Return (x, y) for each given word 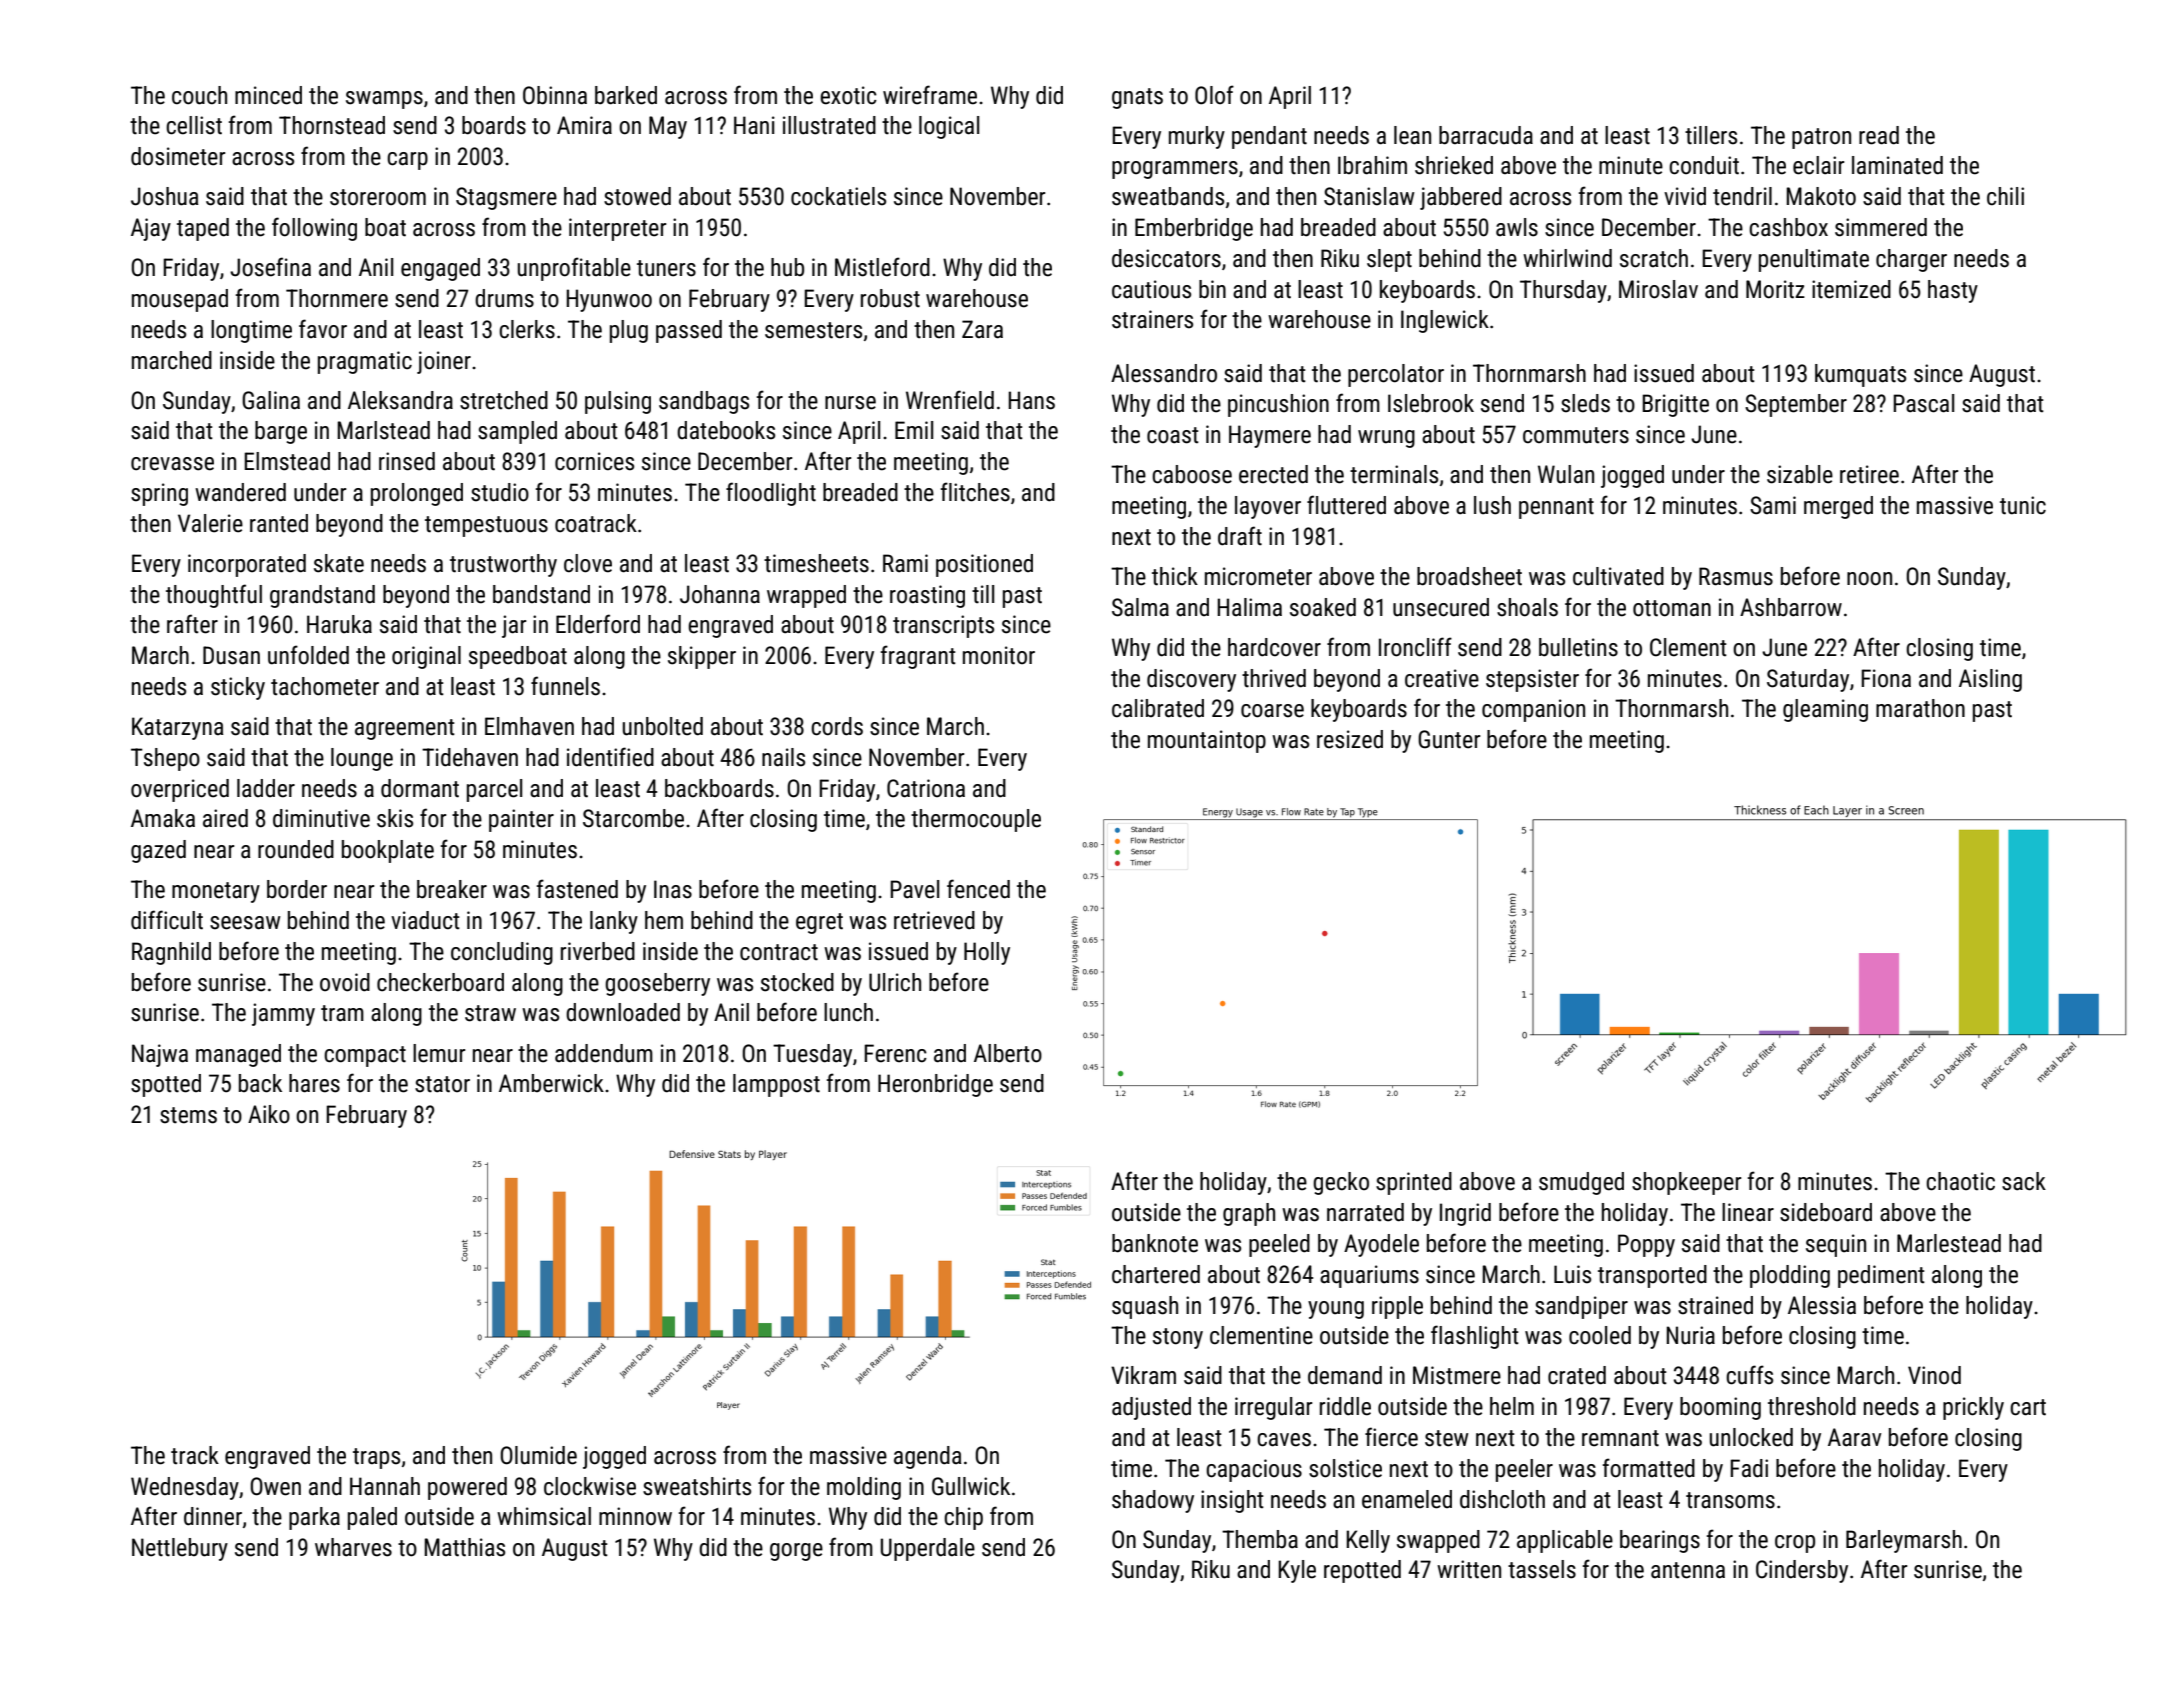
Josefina (270, 267)
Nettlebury (180, 1549)
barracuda (1486, 135)
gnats (1137, 98)
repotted (1362, 1571)
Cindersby (1802, 1571)
